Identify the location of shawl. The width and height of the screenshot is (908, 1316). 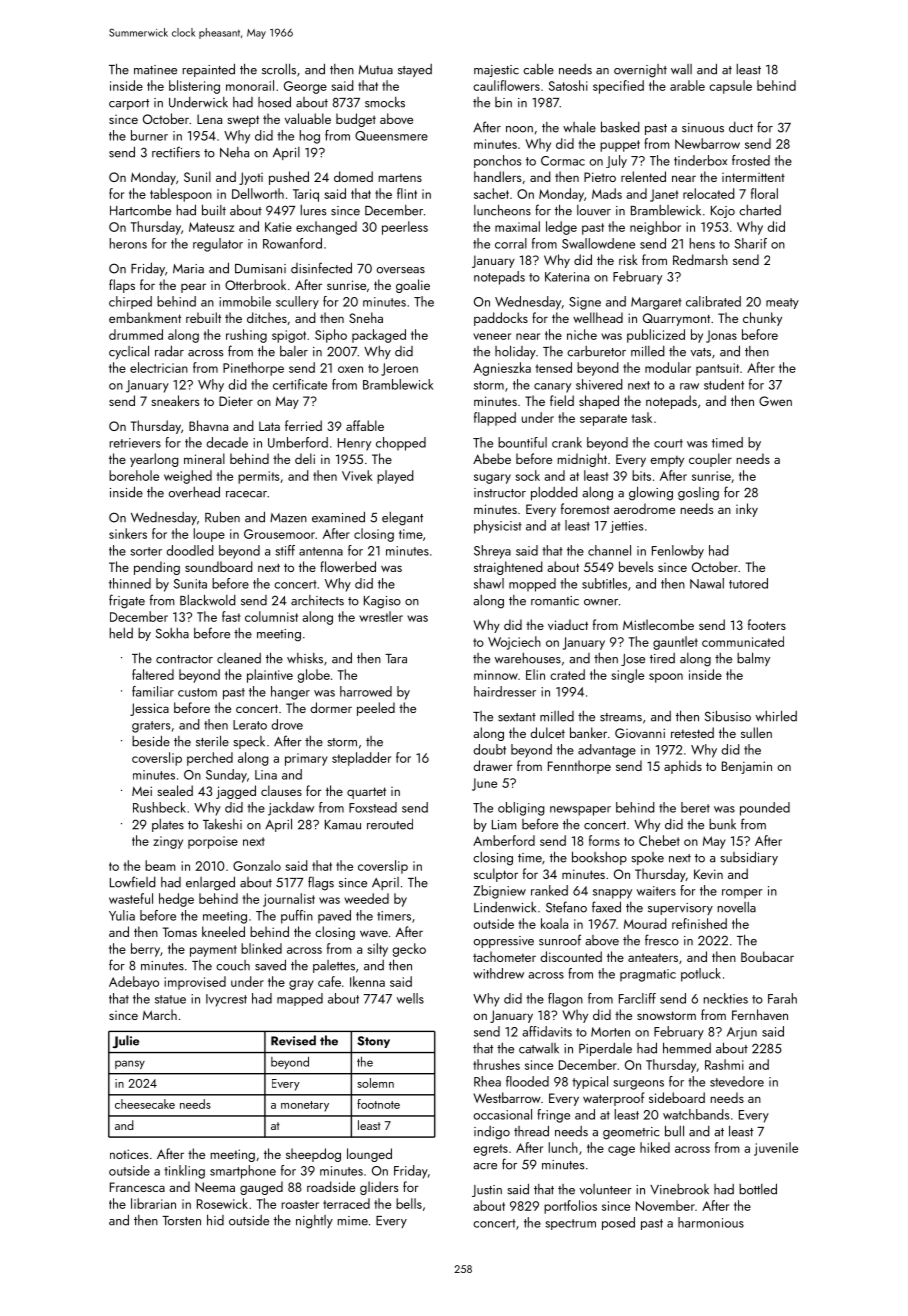
(489, 583).
